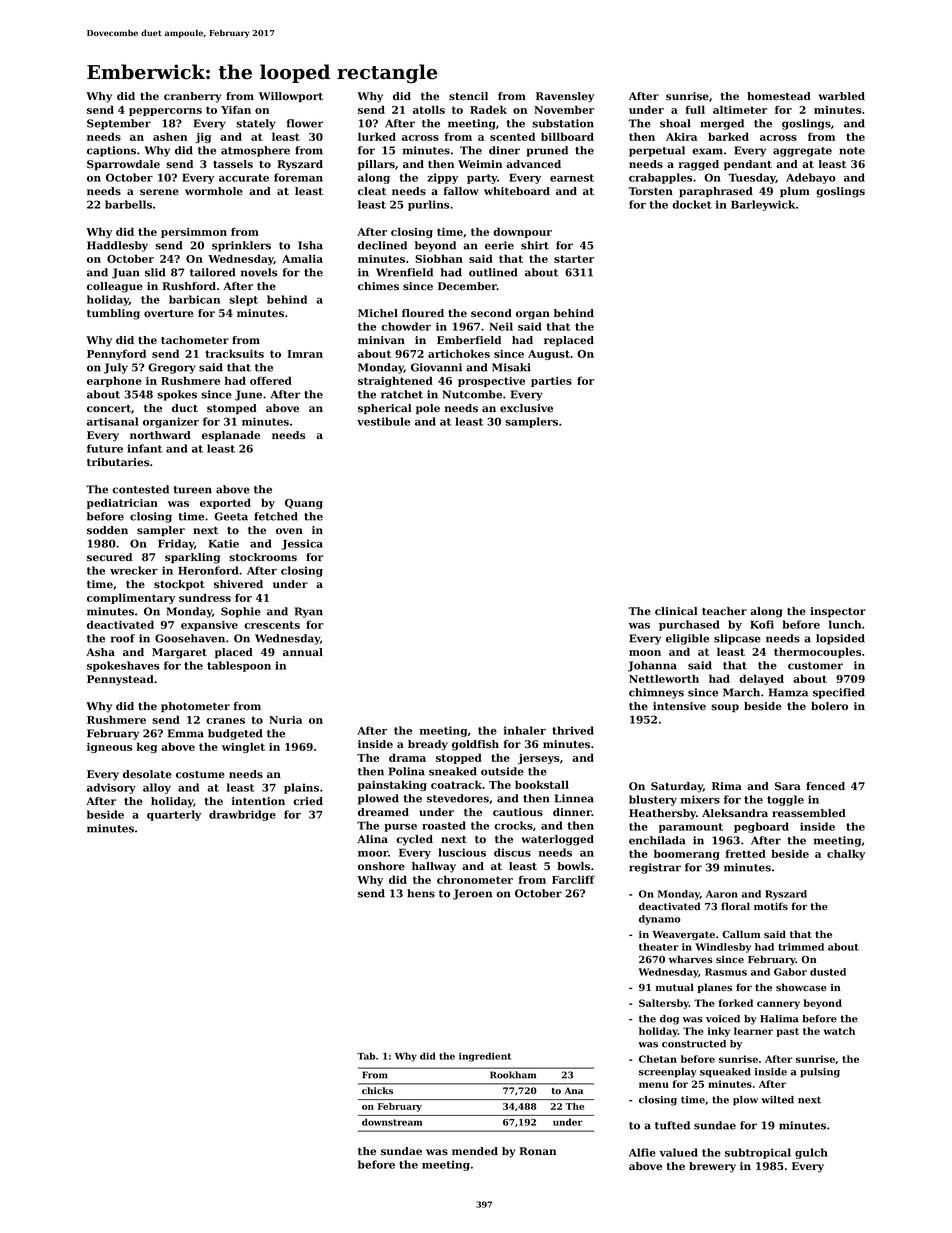 This image has height=1233, width=952. I want to click on Ravensley, so click(565, 97).
